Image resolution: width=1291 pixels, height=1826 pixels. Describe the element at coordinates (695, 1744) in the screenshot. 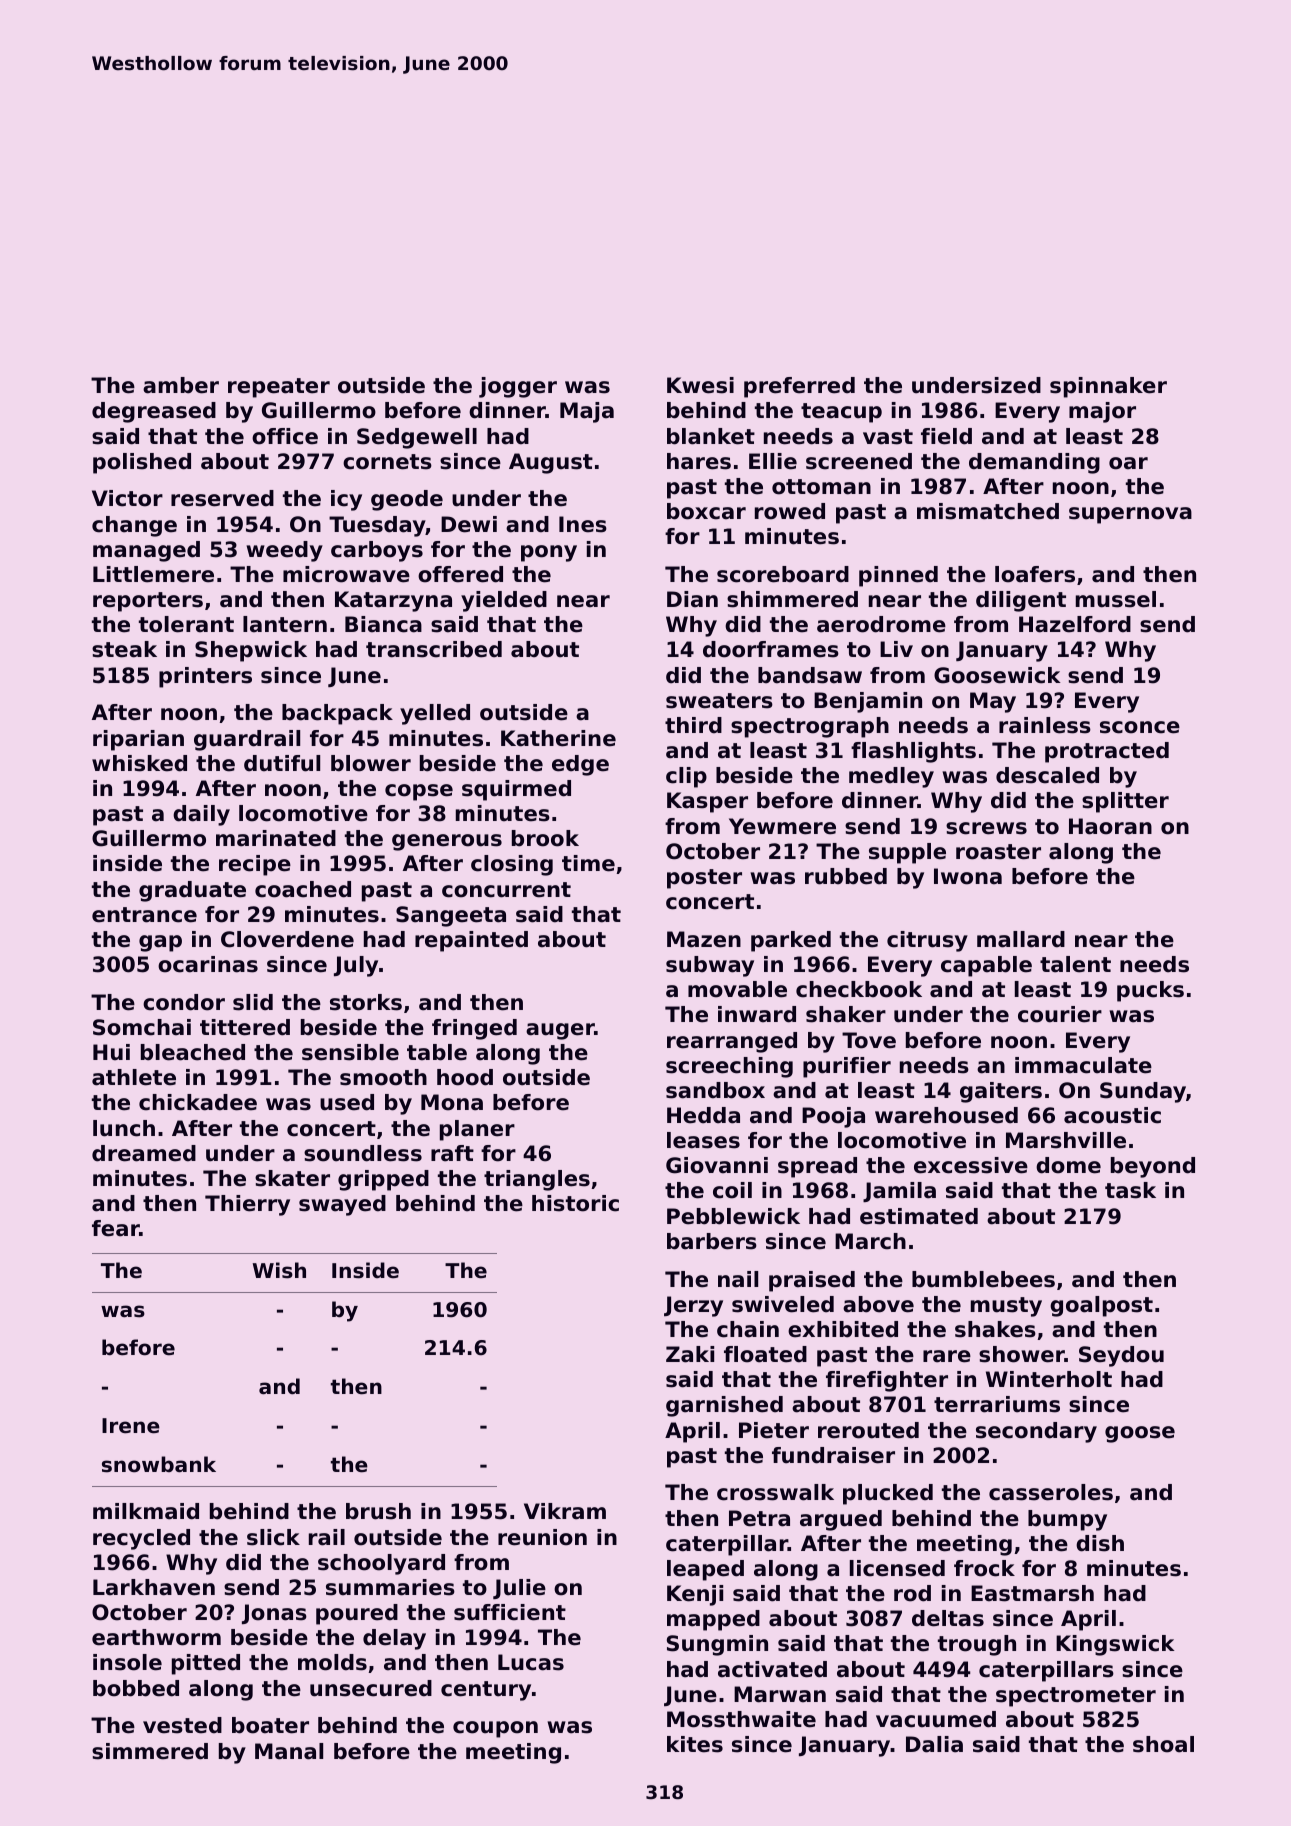

I see `kites` at that location.
